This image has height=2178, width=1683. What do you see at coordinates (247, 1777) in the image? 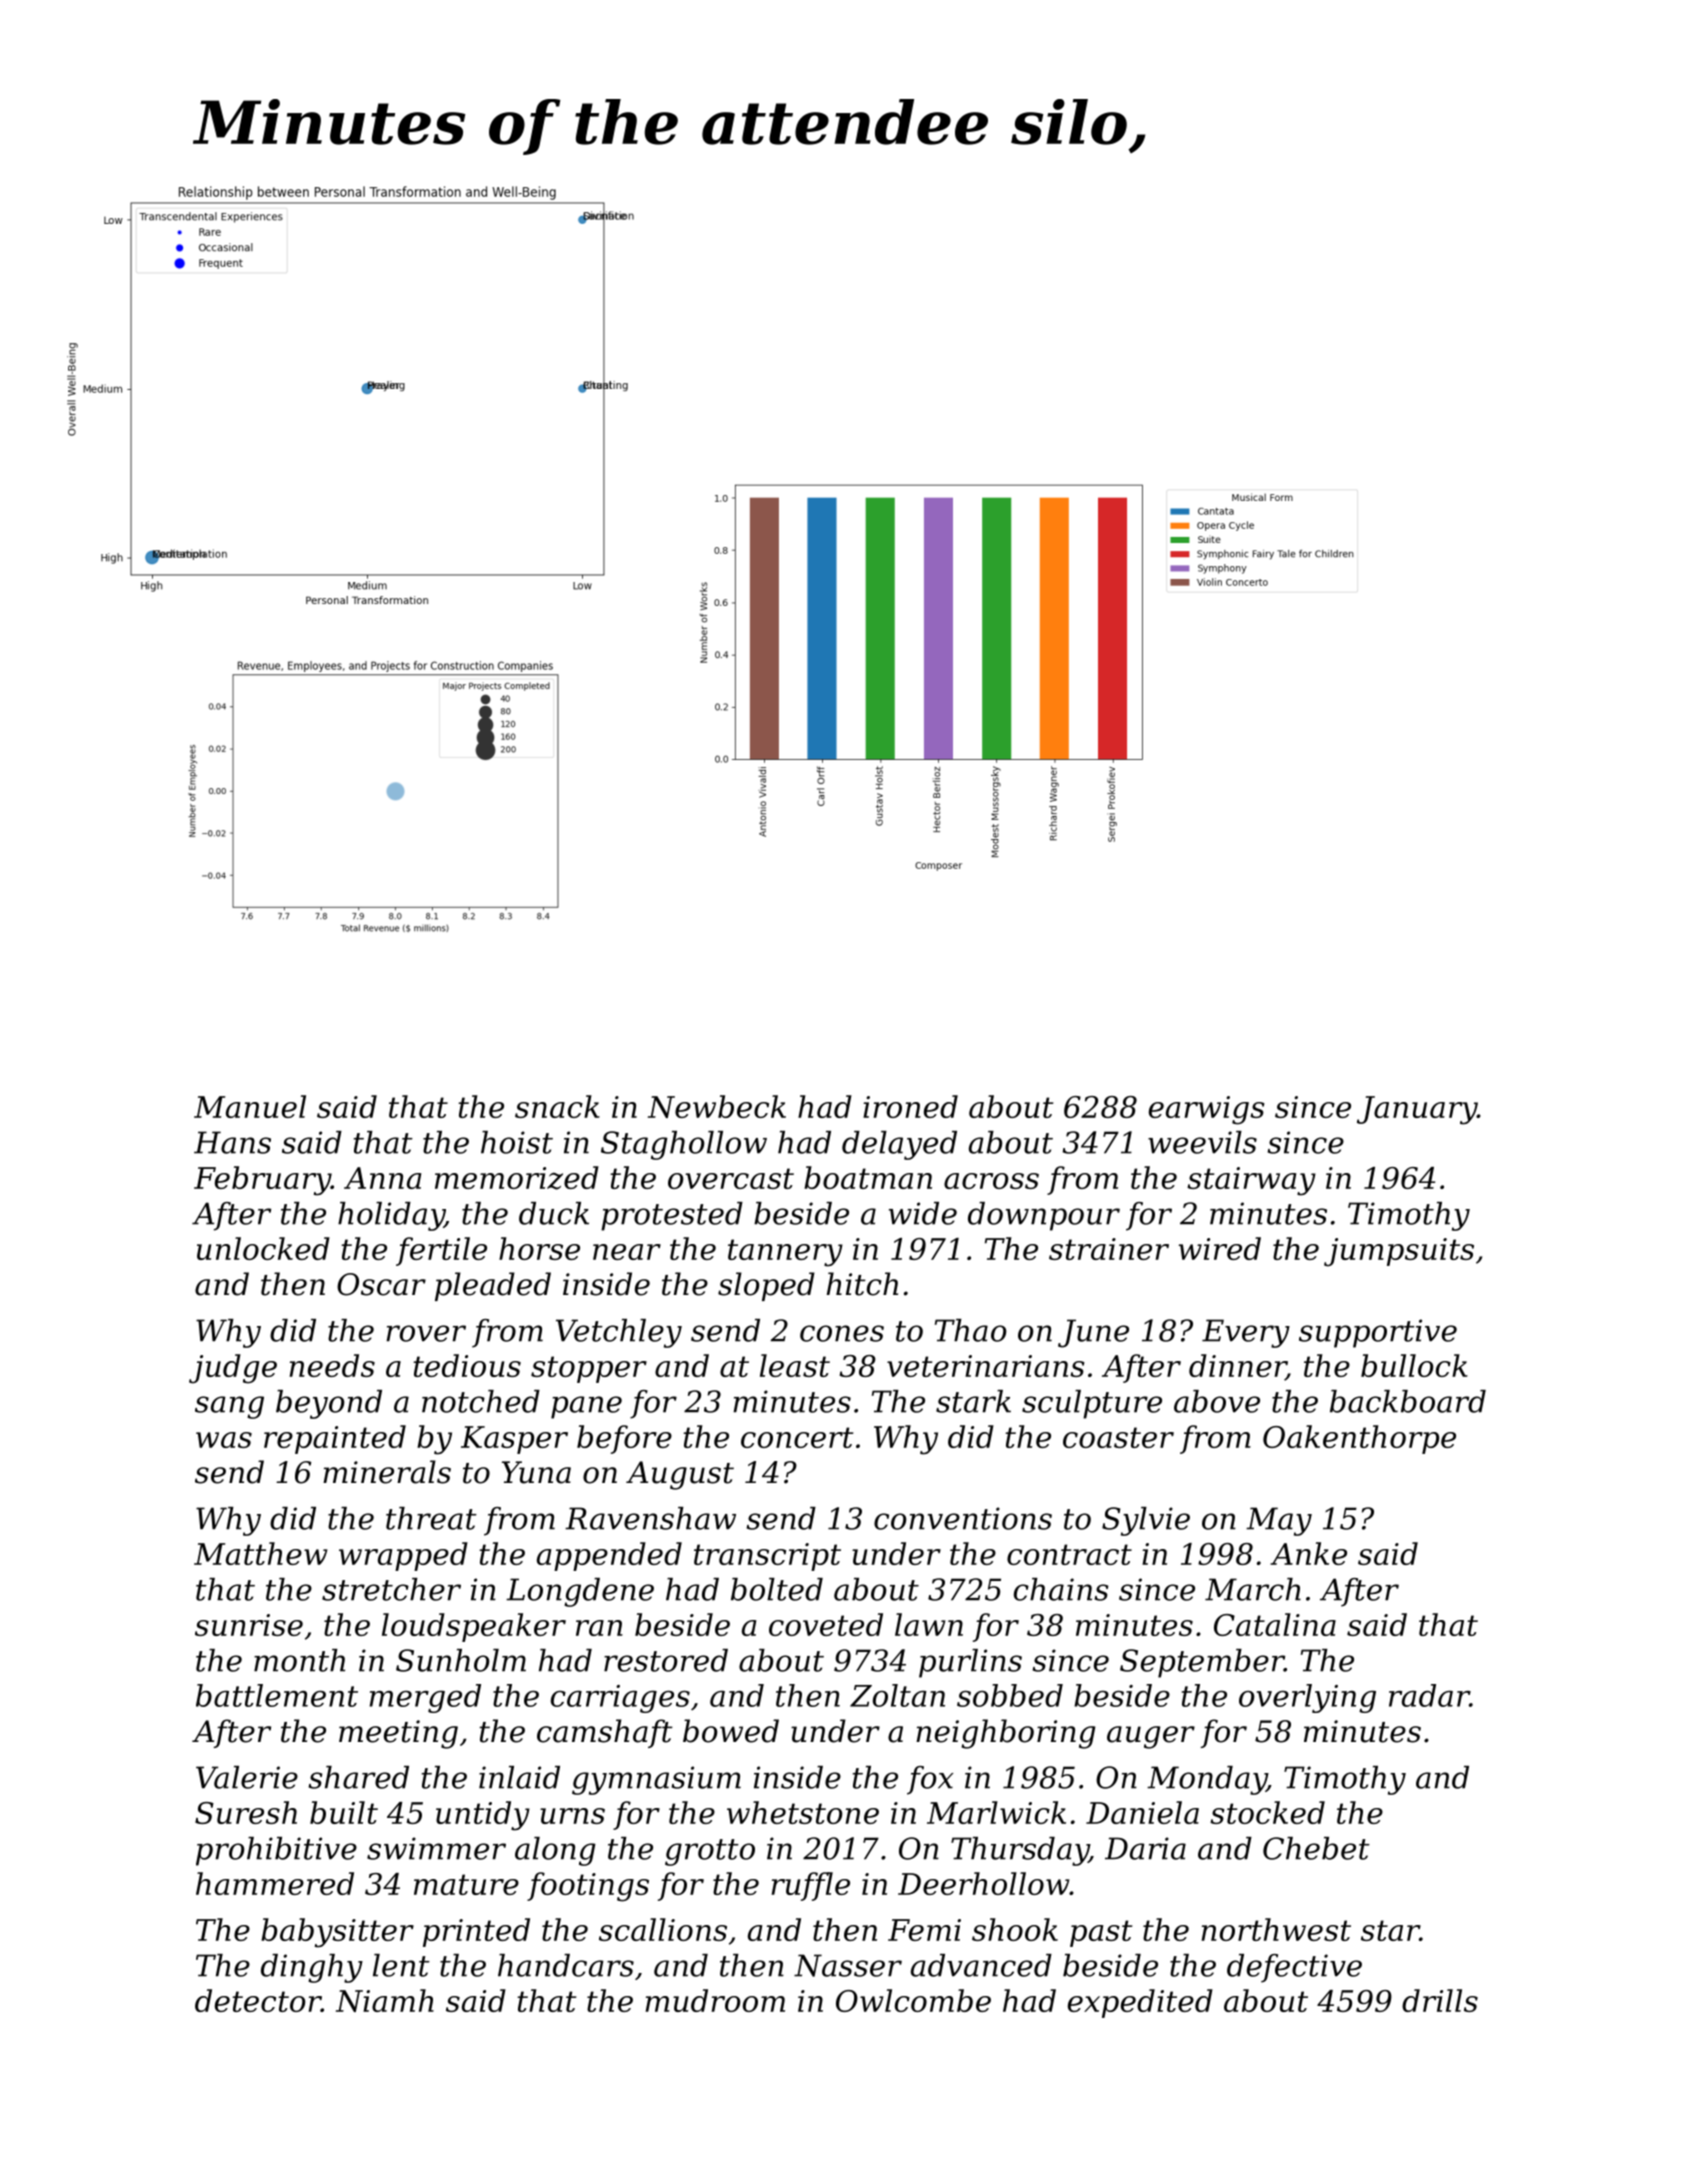
I see `Valerie` at bounding box center [247, 1777].
